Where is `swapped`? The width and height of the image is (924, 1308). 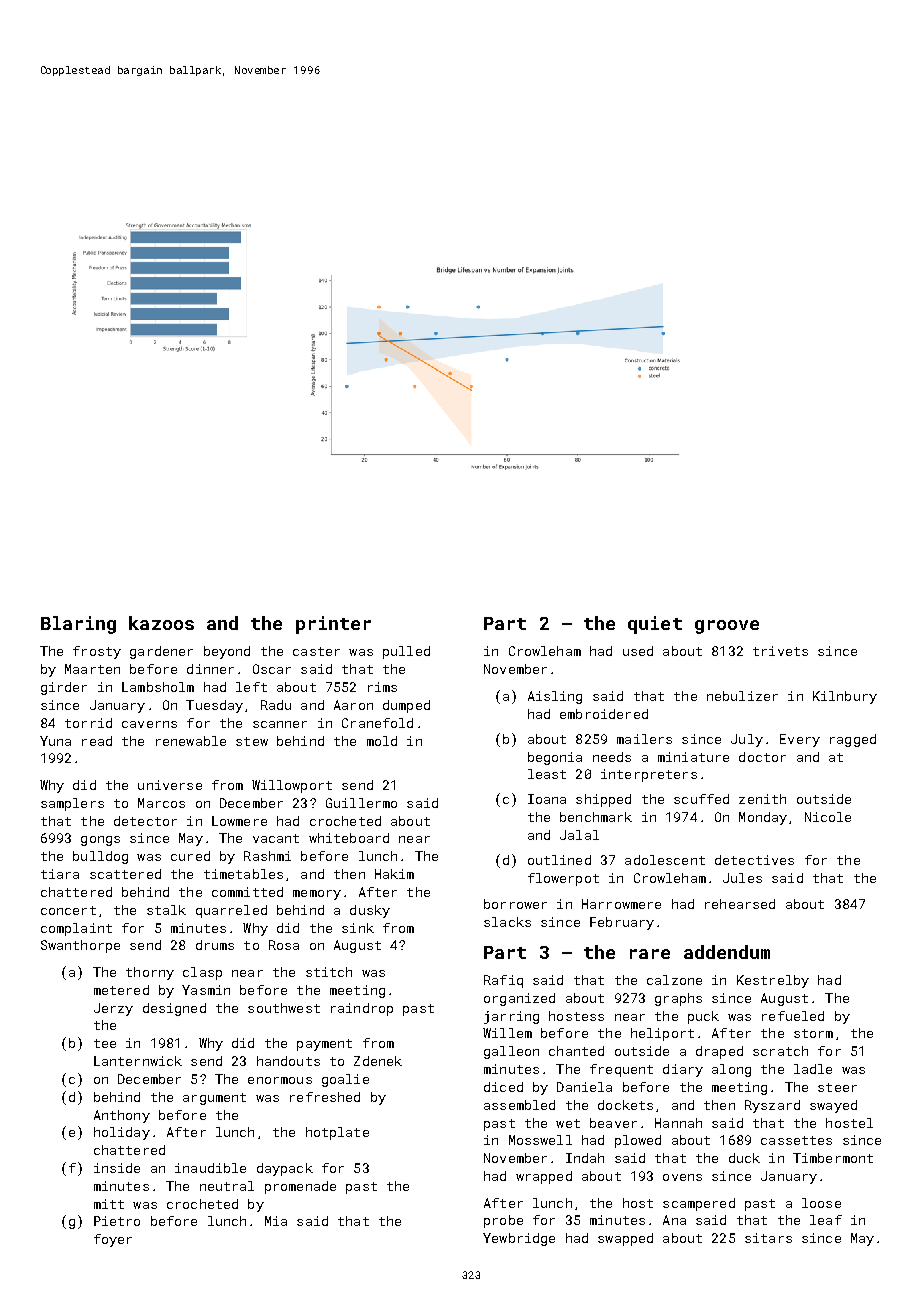
swapped is located at coordinates (625, 1239).
